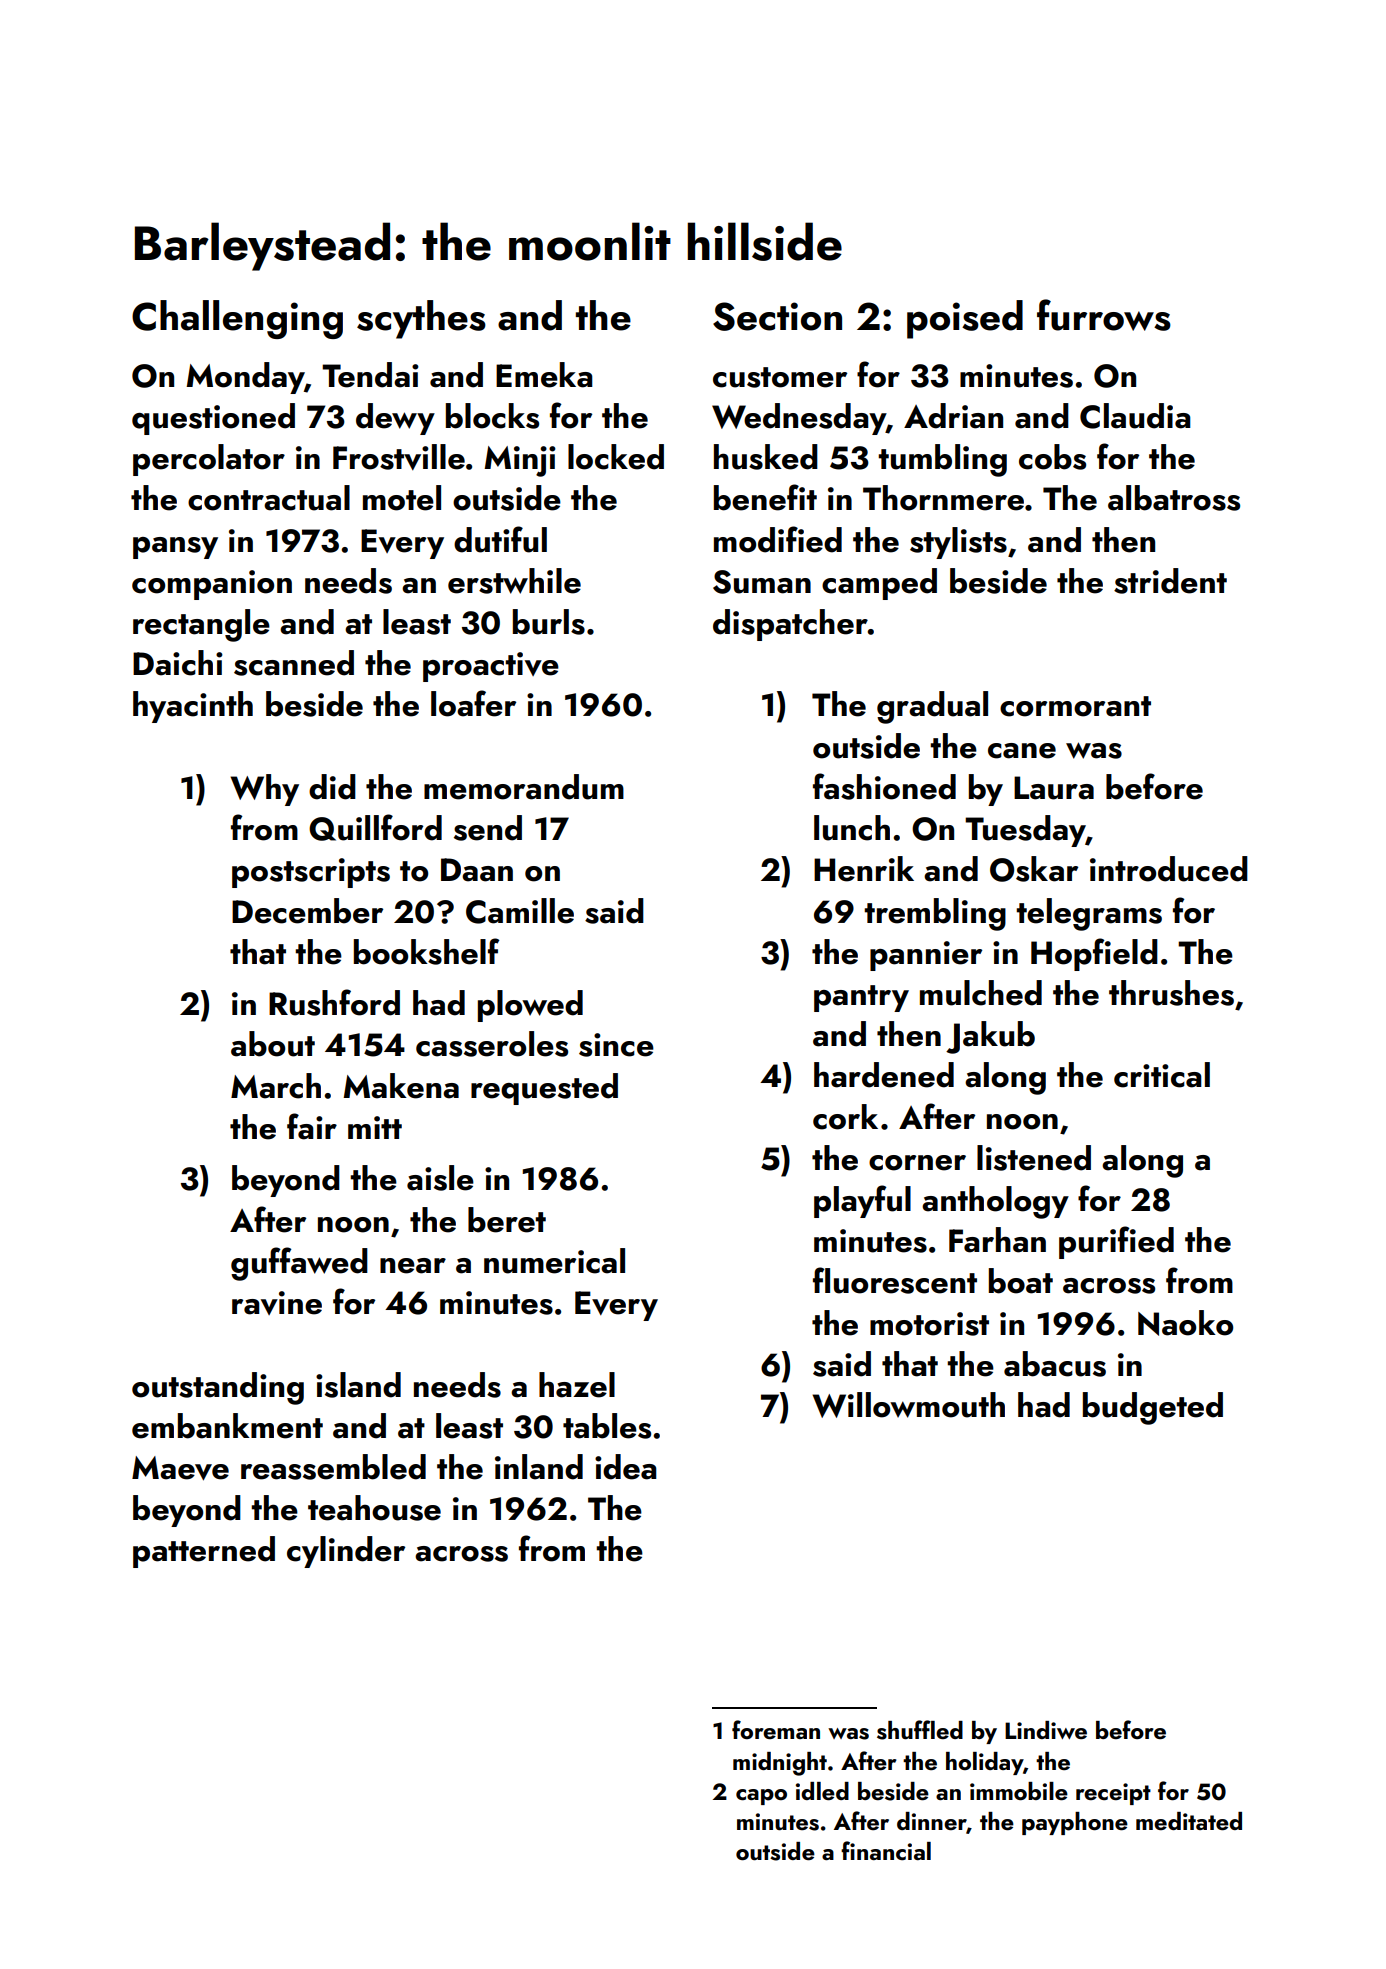 The height and width of the image is (1969, 1386). Describe the element at coordinates (1046, 1730) in the image. I see `Lindiwe` at that location.
